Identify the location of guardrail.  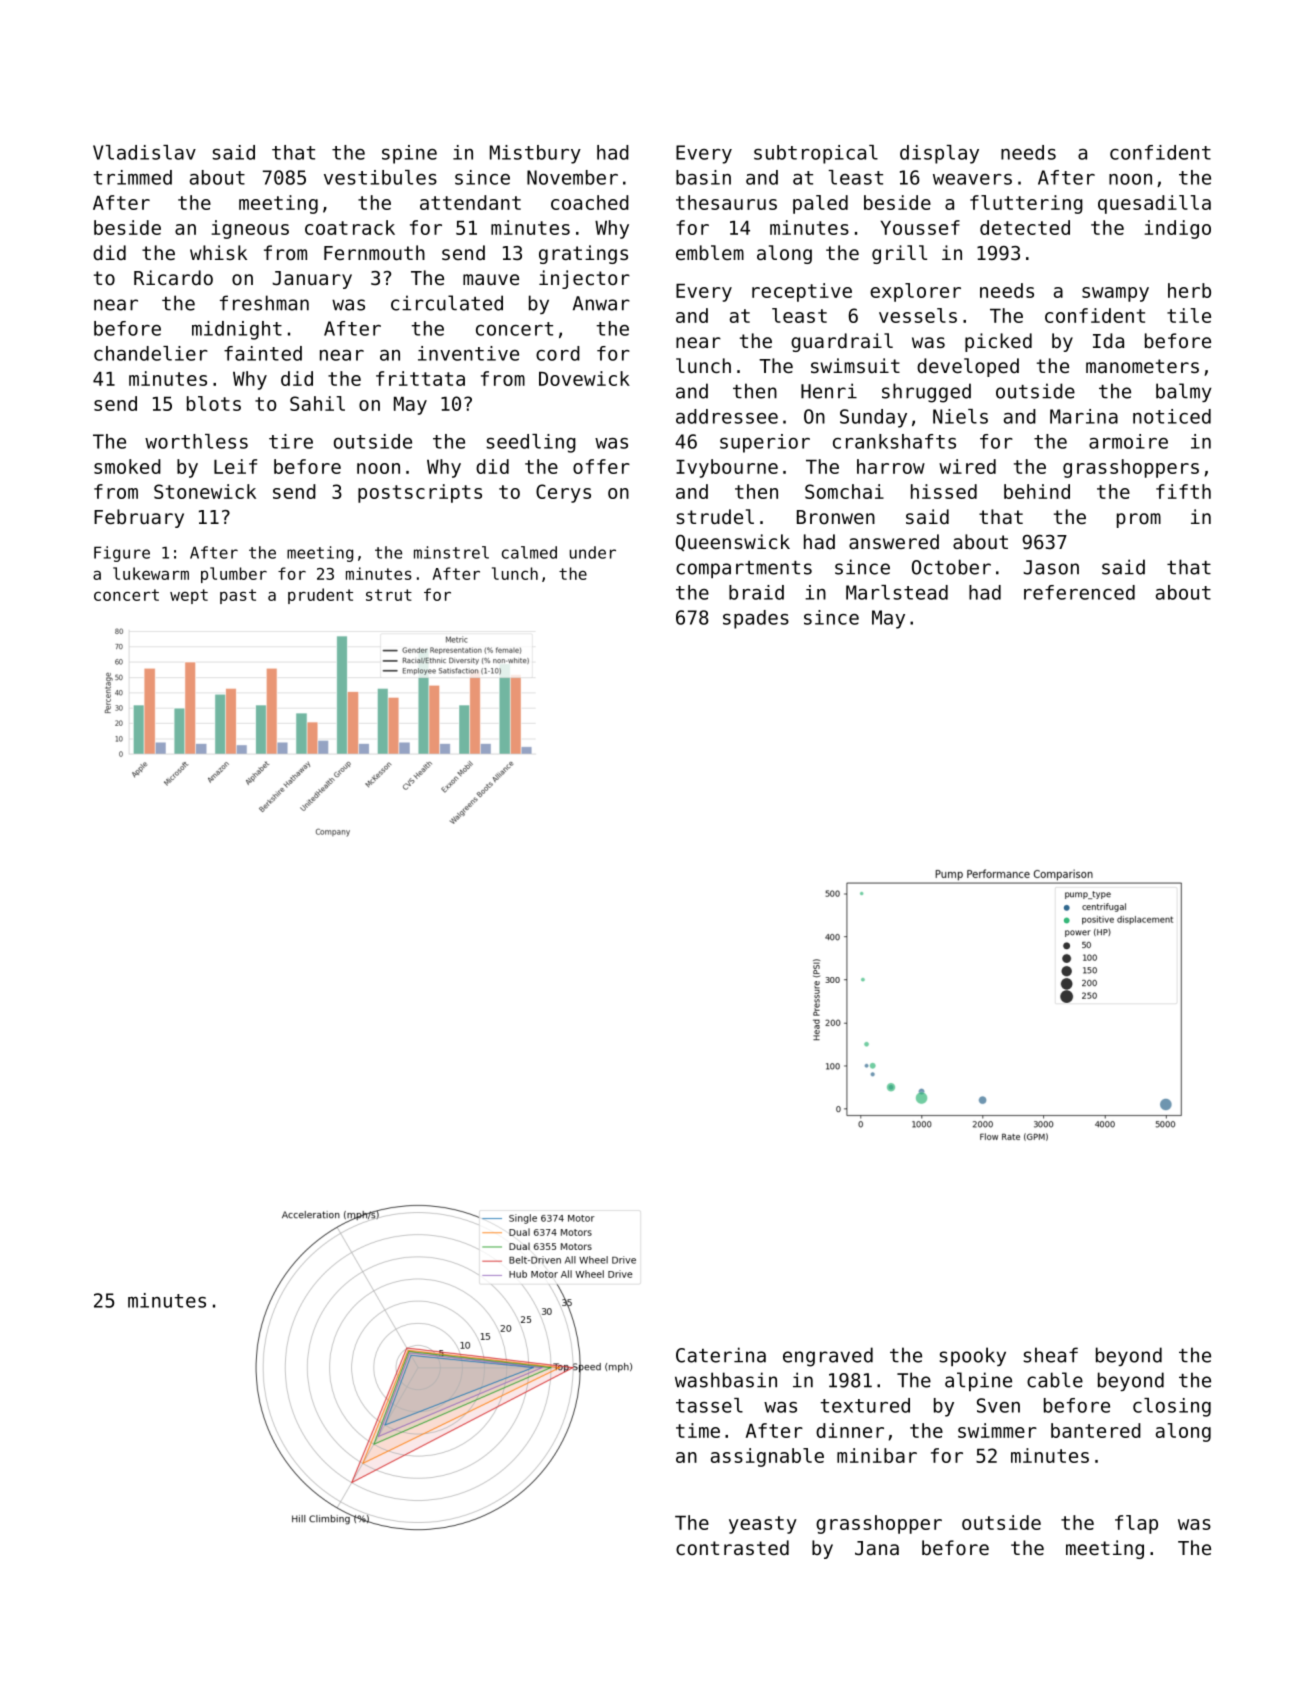
(842, 342).
